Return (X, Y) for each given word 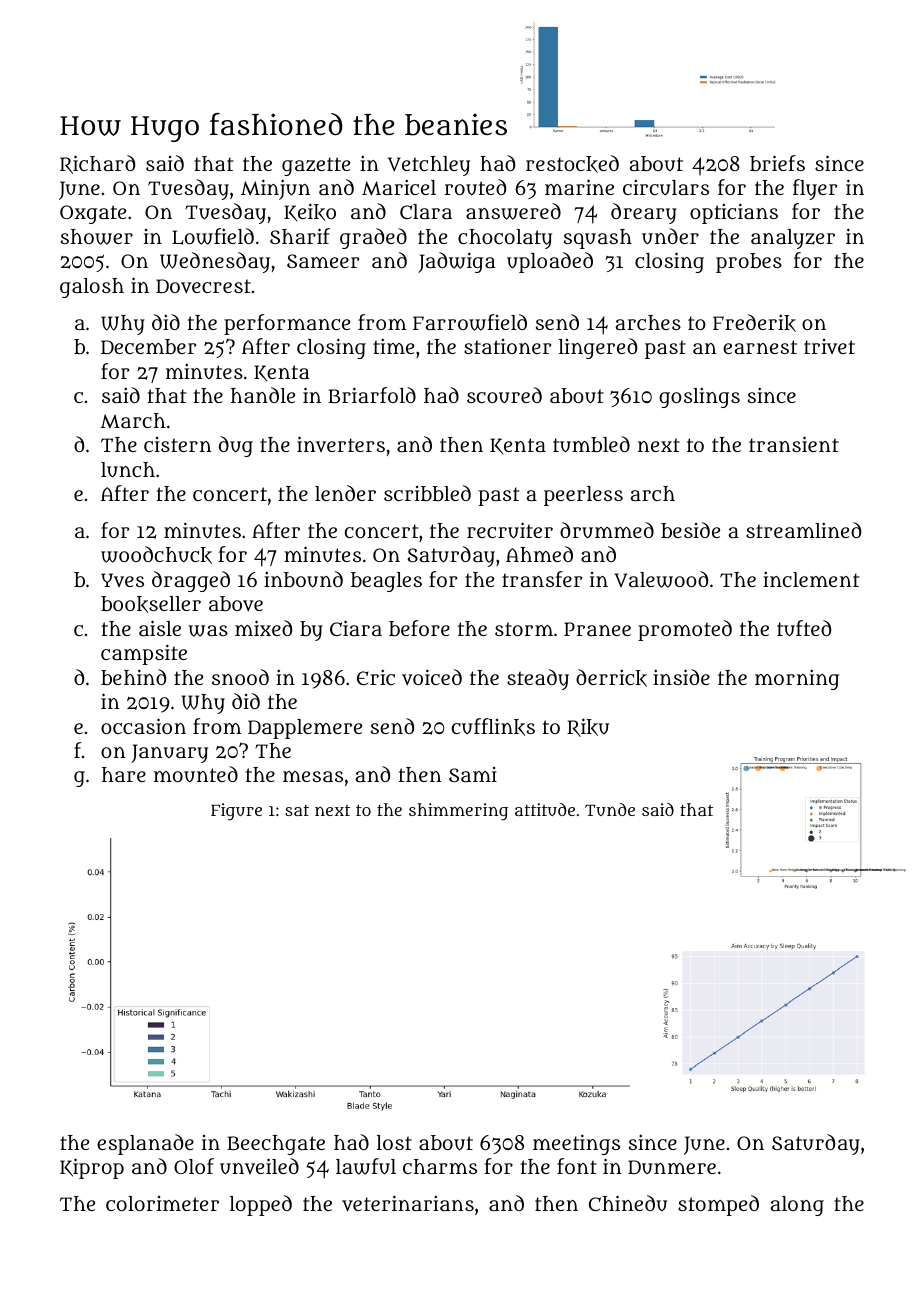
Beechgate (276, 1145)
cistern (177, 444)
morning (797, 679)
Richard (97, 164)
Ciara (356, 628)
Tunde (610, 809)
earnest (760, 347)
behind (133, 677)
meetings (576, 1144)
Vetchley (429, 166)
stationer (507, 346)
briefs (777, 163)
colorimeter (162, 1203)
